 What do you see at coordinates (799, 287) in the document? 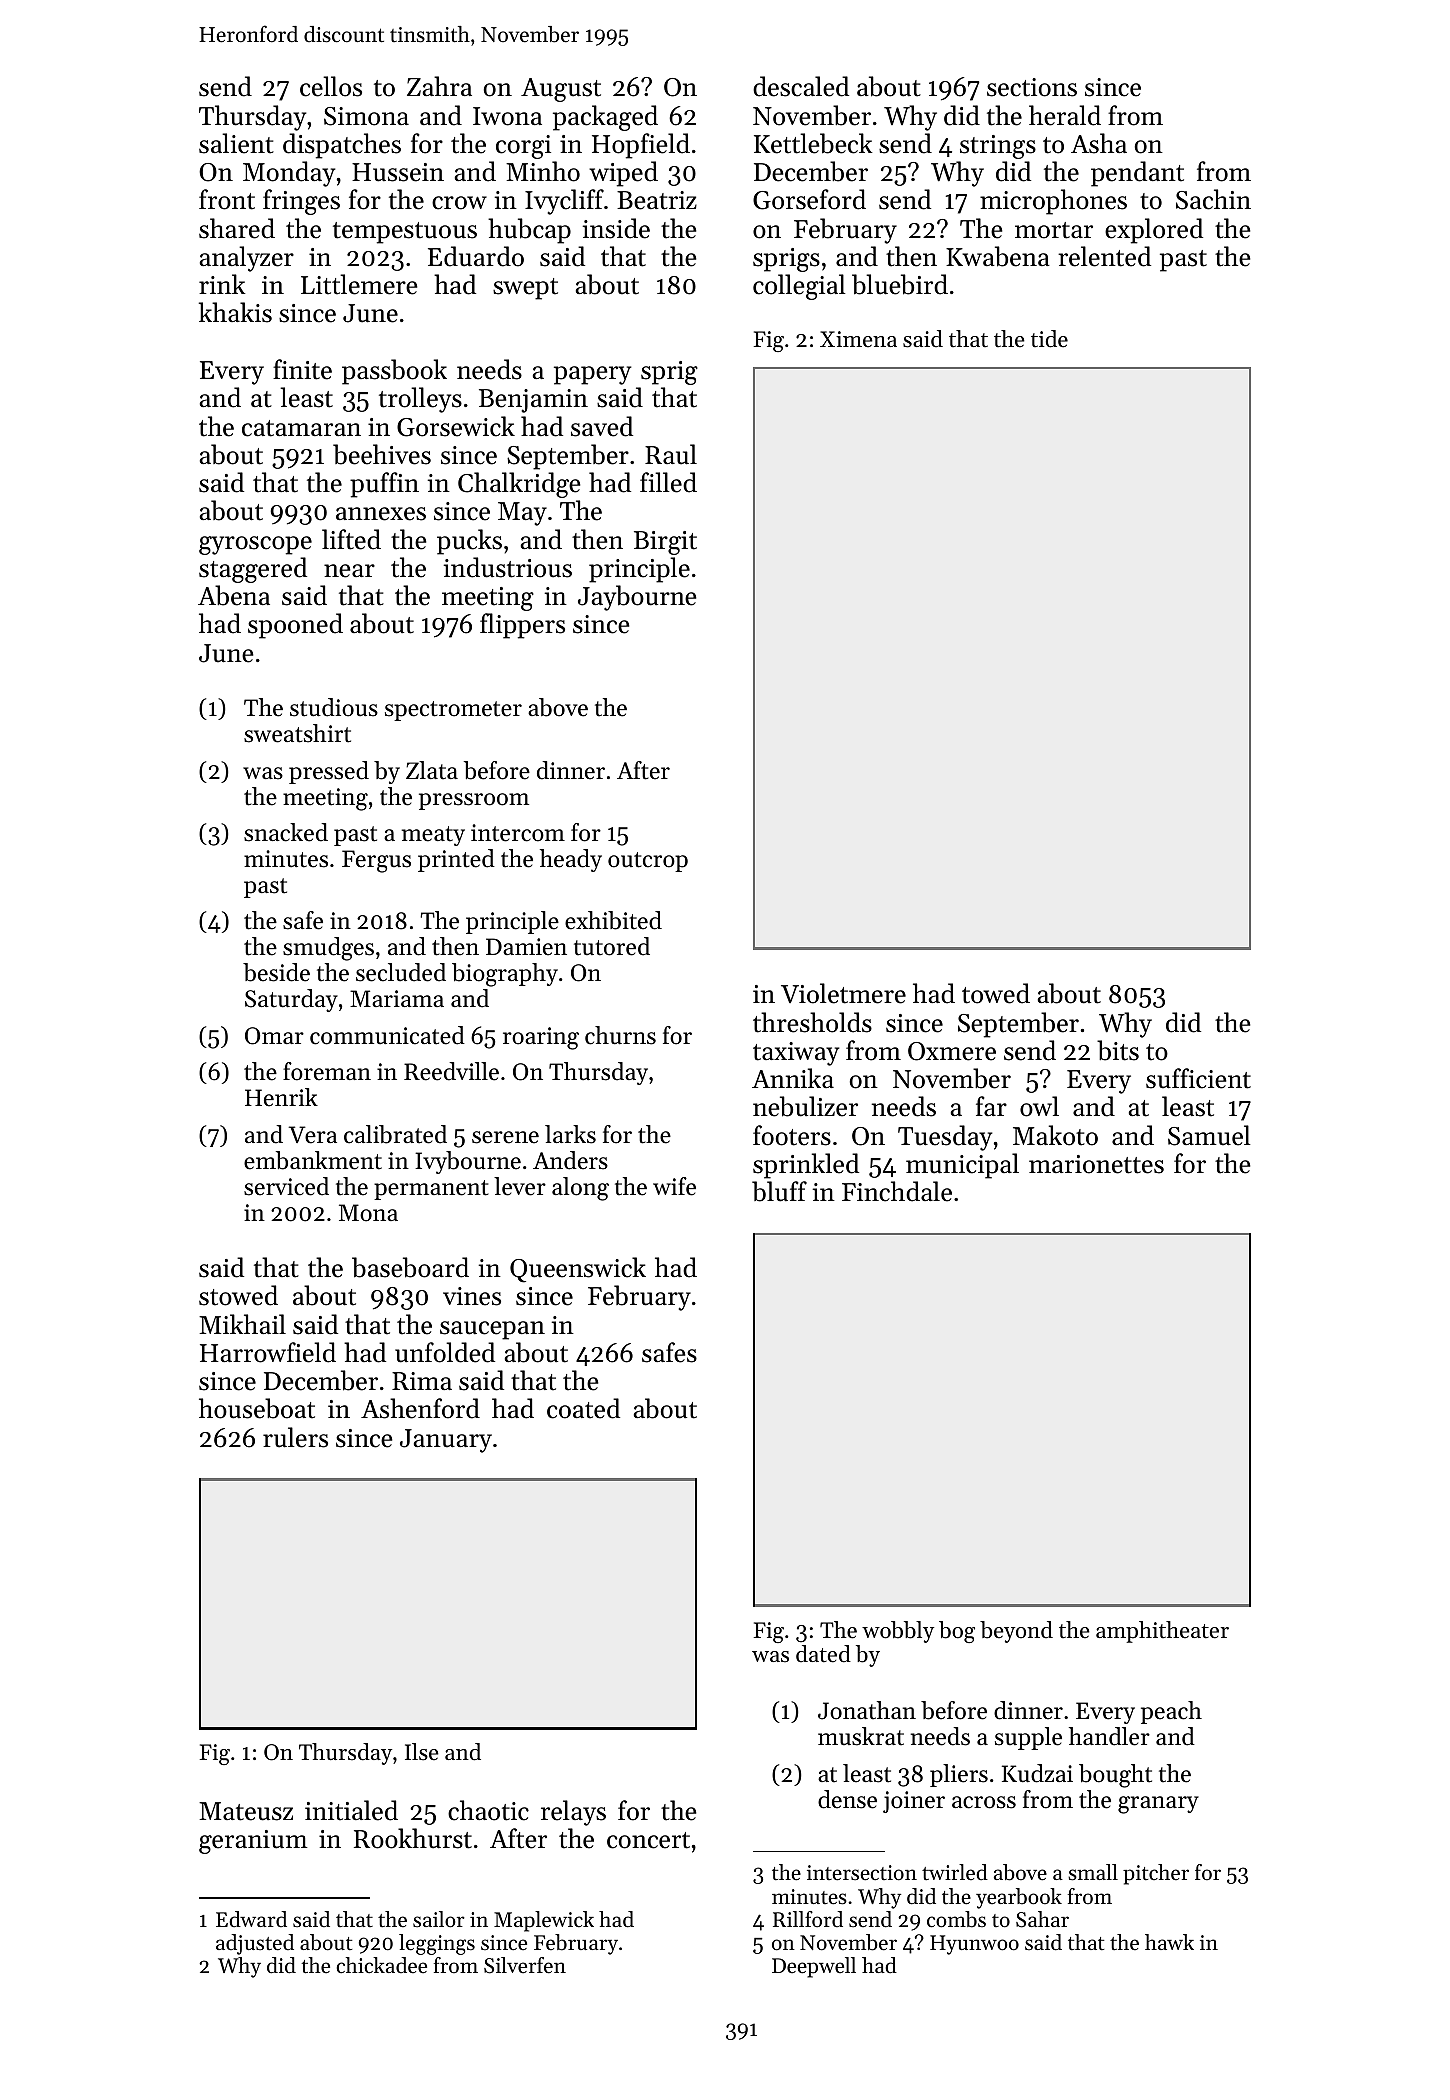
I see `collegial` at bounding box center [799, 287].
